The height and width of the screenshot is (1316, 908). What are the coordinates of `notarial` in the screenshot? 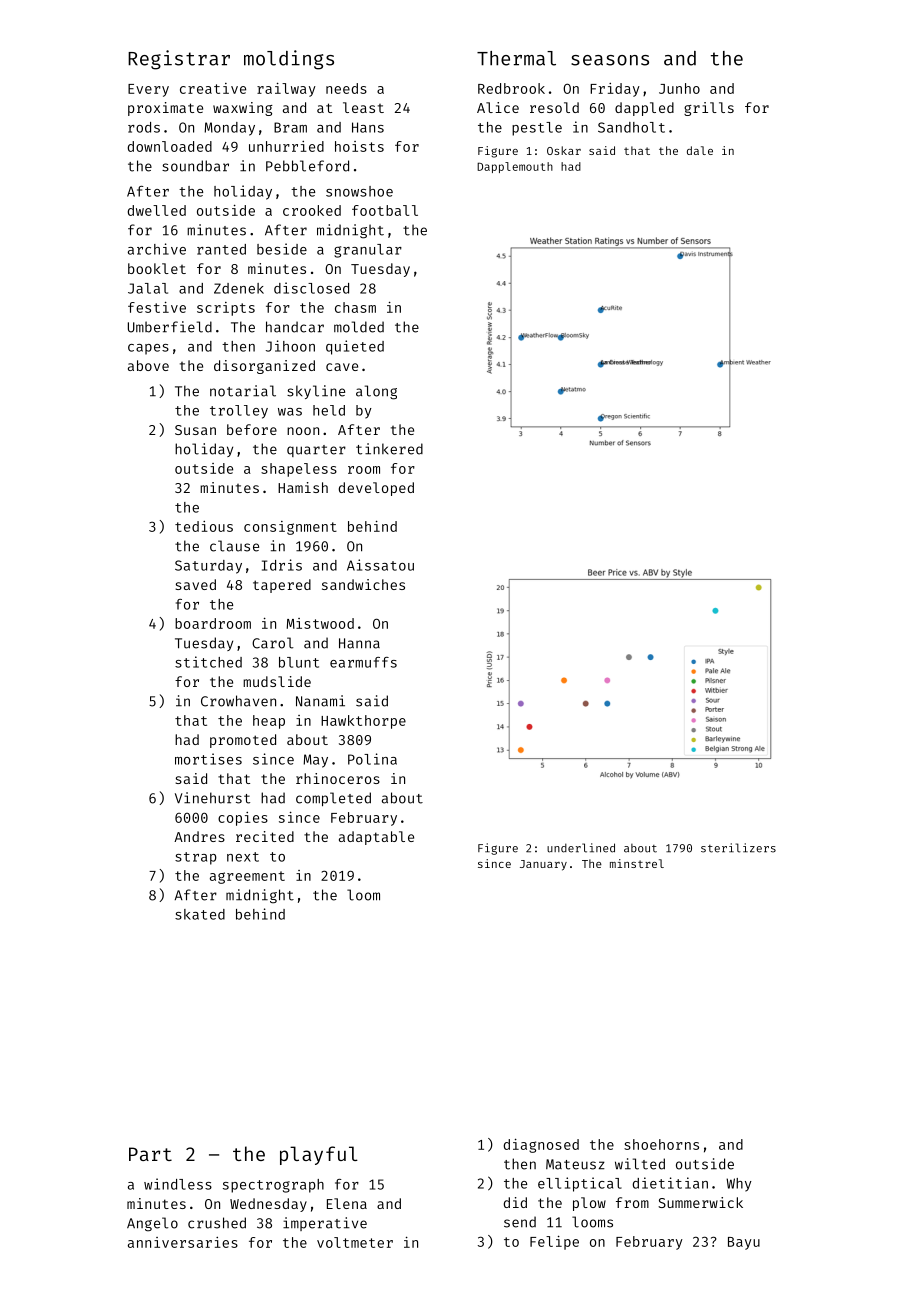 It's located at (243, 391).
